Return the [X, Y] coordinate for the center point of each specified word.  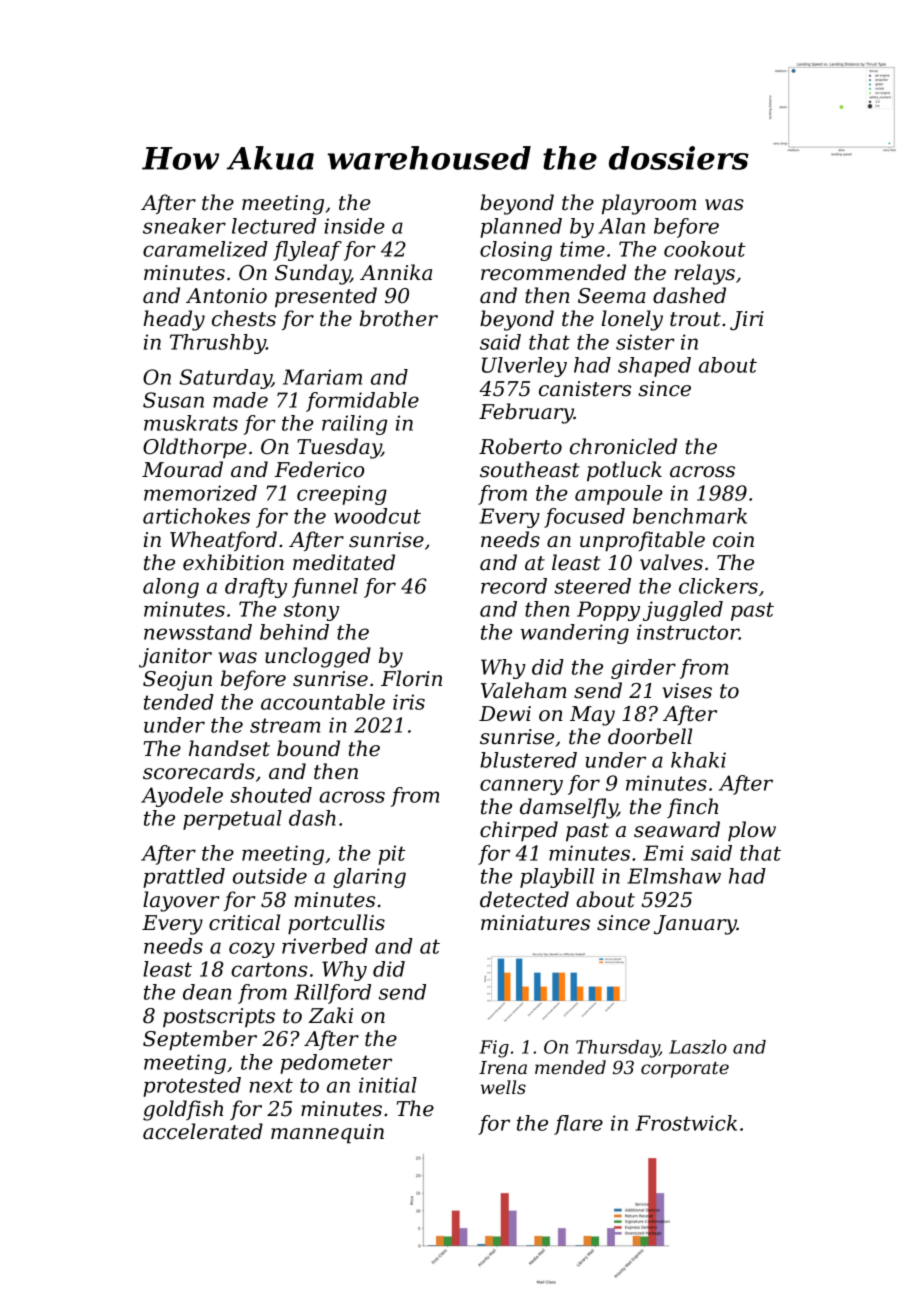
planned [521, 228]
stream [285, 725]
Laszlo [698, 1047]
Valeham [524, 690]
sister [645, 342]
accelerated [203, 1131]
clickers [718, 586]
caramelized [205, 249]
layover [181, 901]
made [240, 400]
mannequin [327, 1134]
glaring [369, 878]
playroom [649, 204]
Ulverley [524, 367]
